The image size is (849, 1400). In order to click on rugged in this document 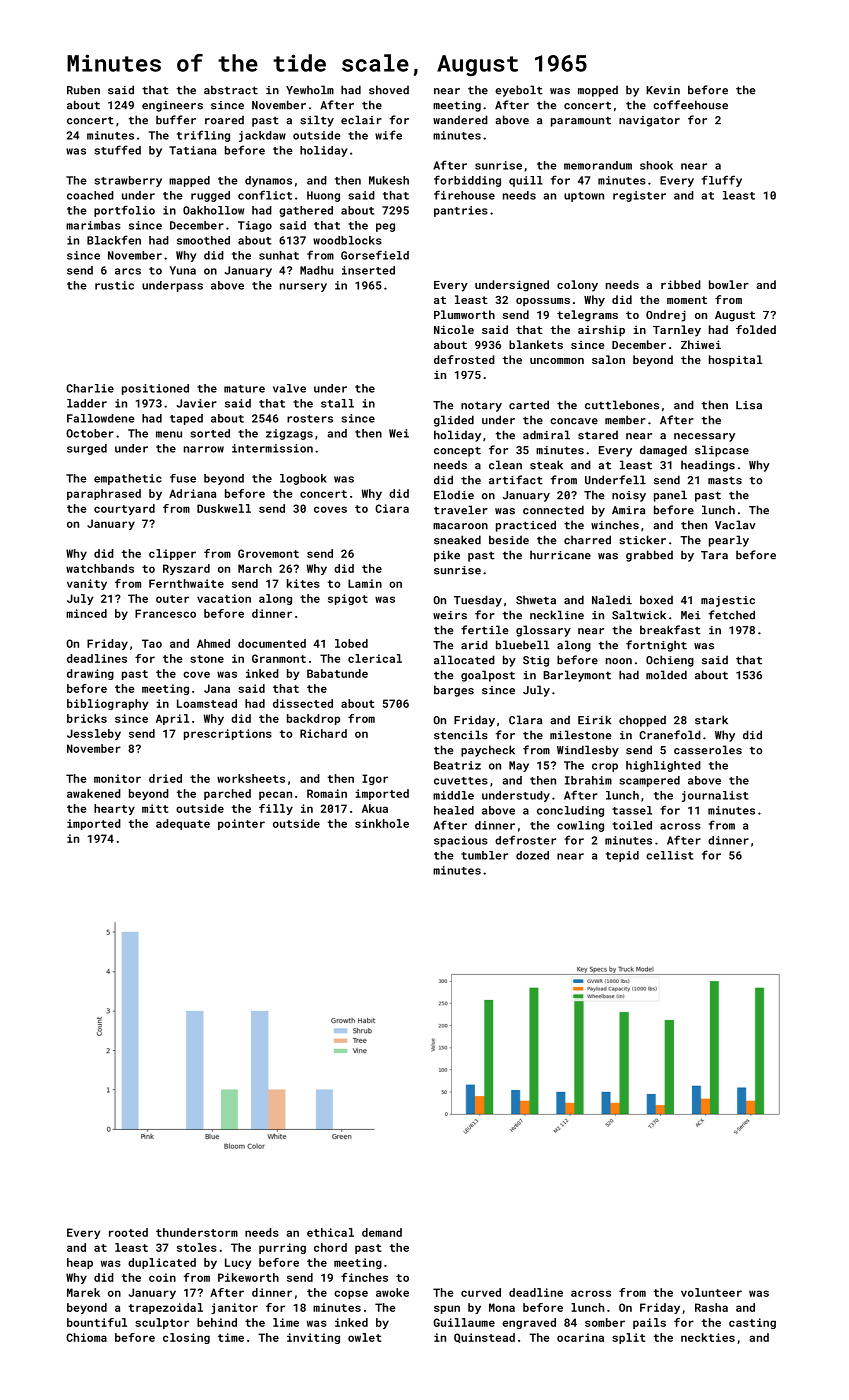, I will do `click(210, 196)`.
